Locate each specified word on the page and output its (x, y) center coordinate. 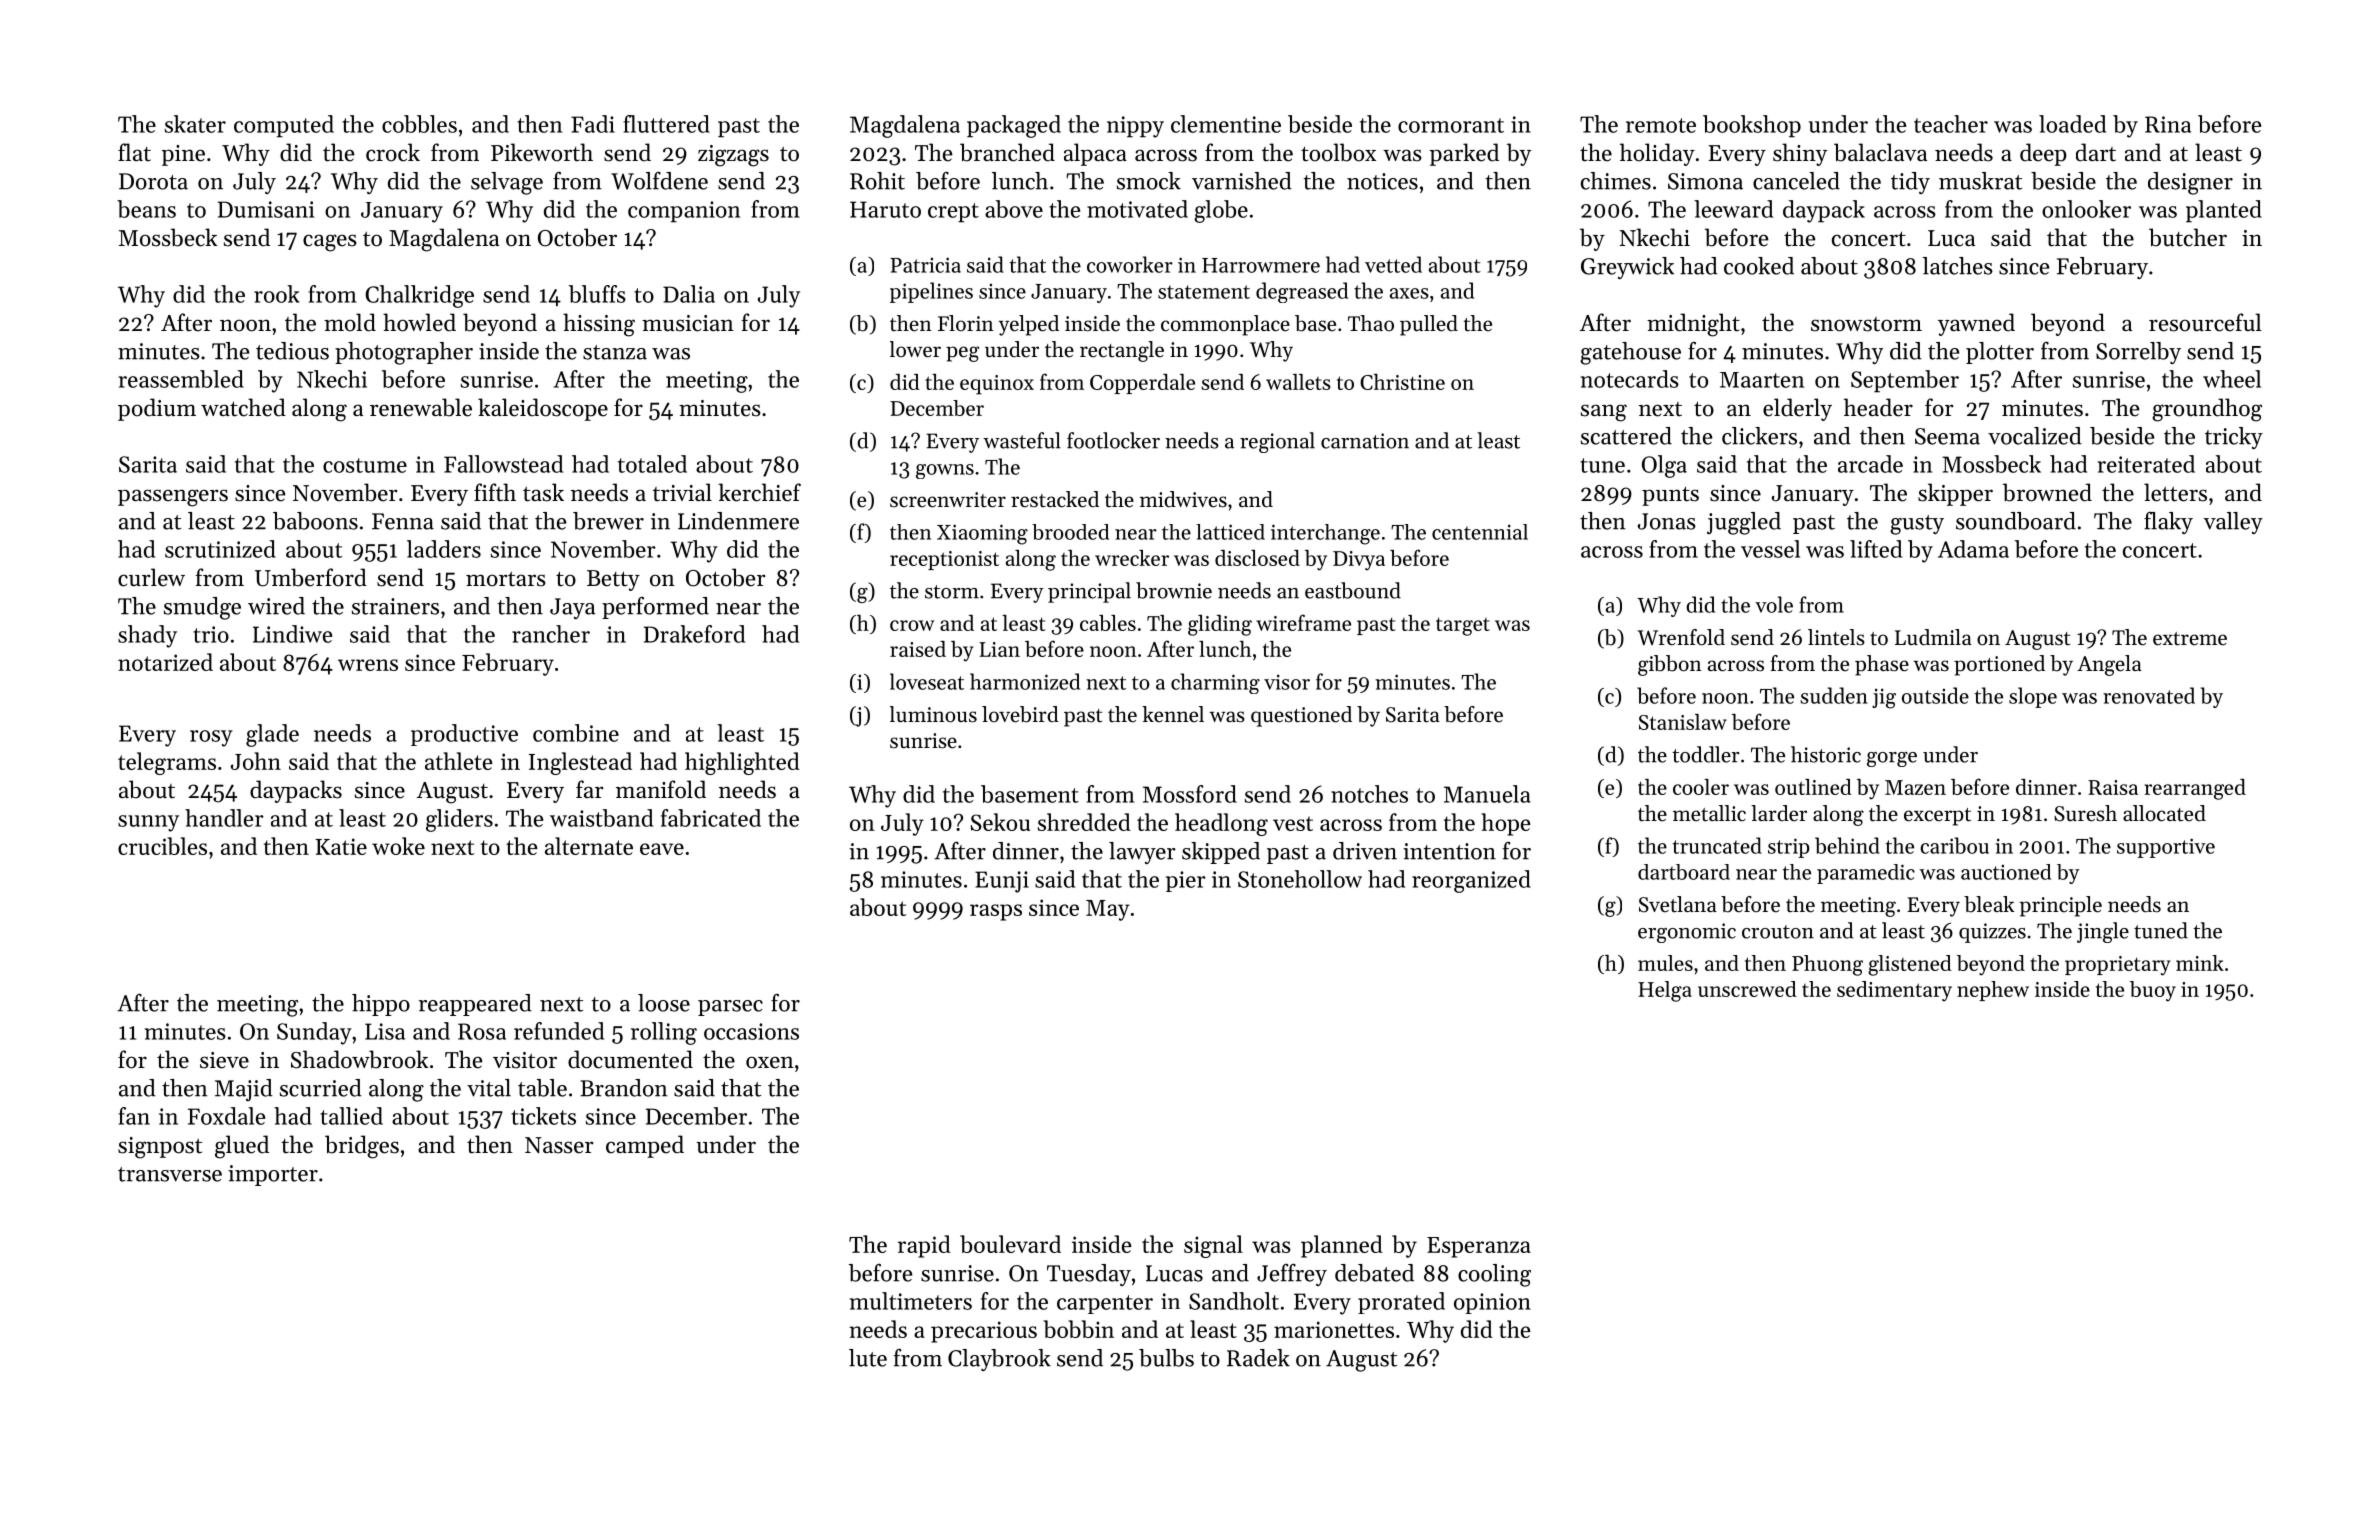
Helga (1665, 991)
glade (272, 735)
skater (195, 124)
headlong (1221, 824)
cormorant (1451, 125)
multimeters (911, 1301)
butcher (2188, 237)
